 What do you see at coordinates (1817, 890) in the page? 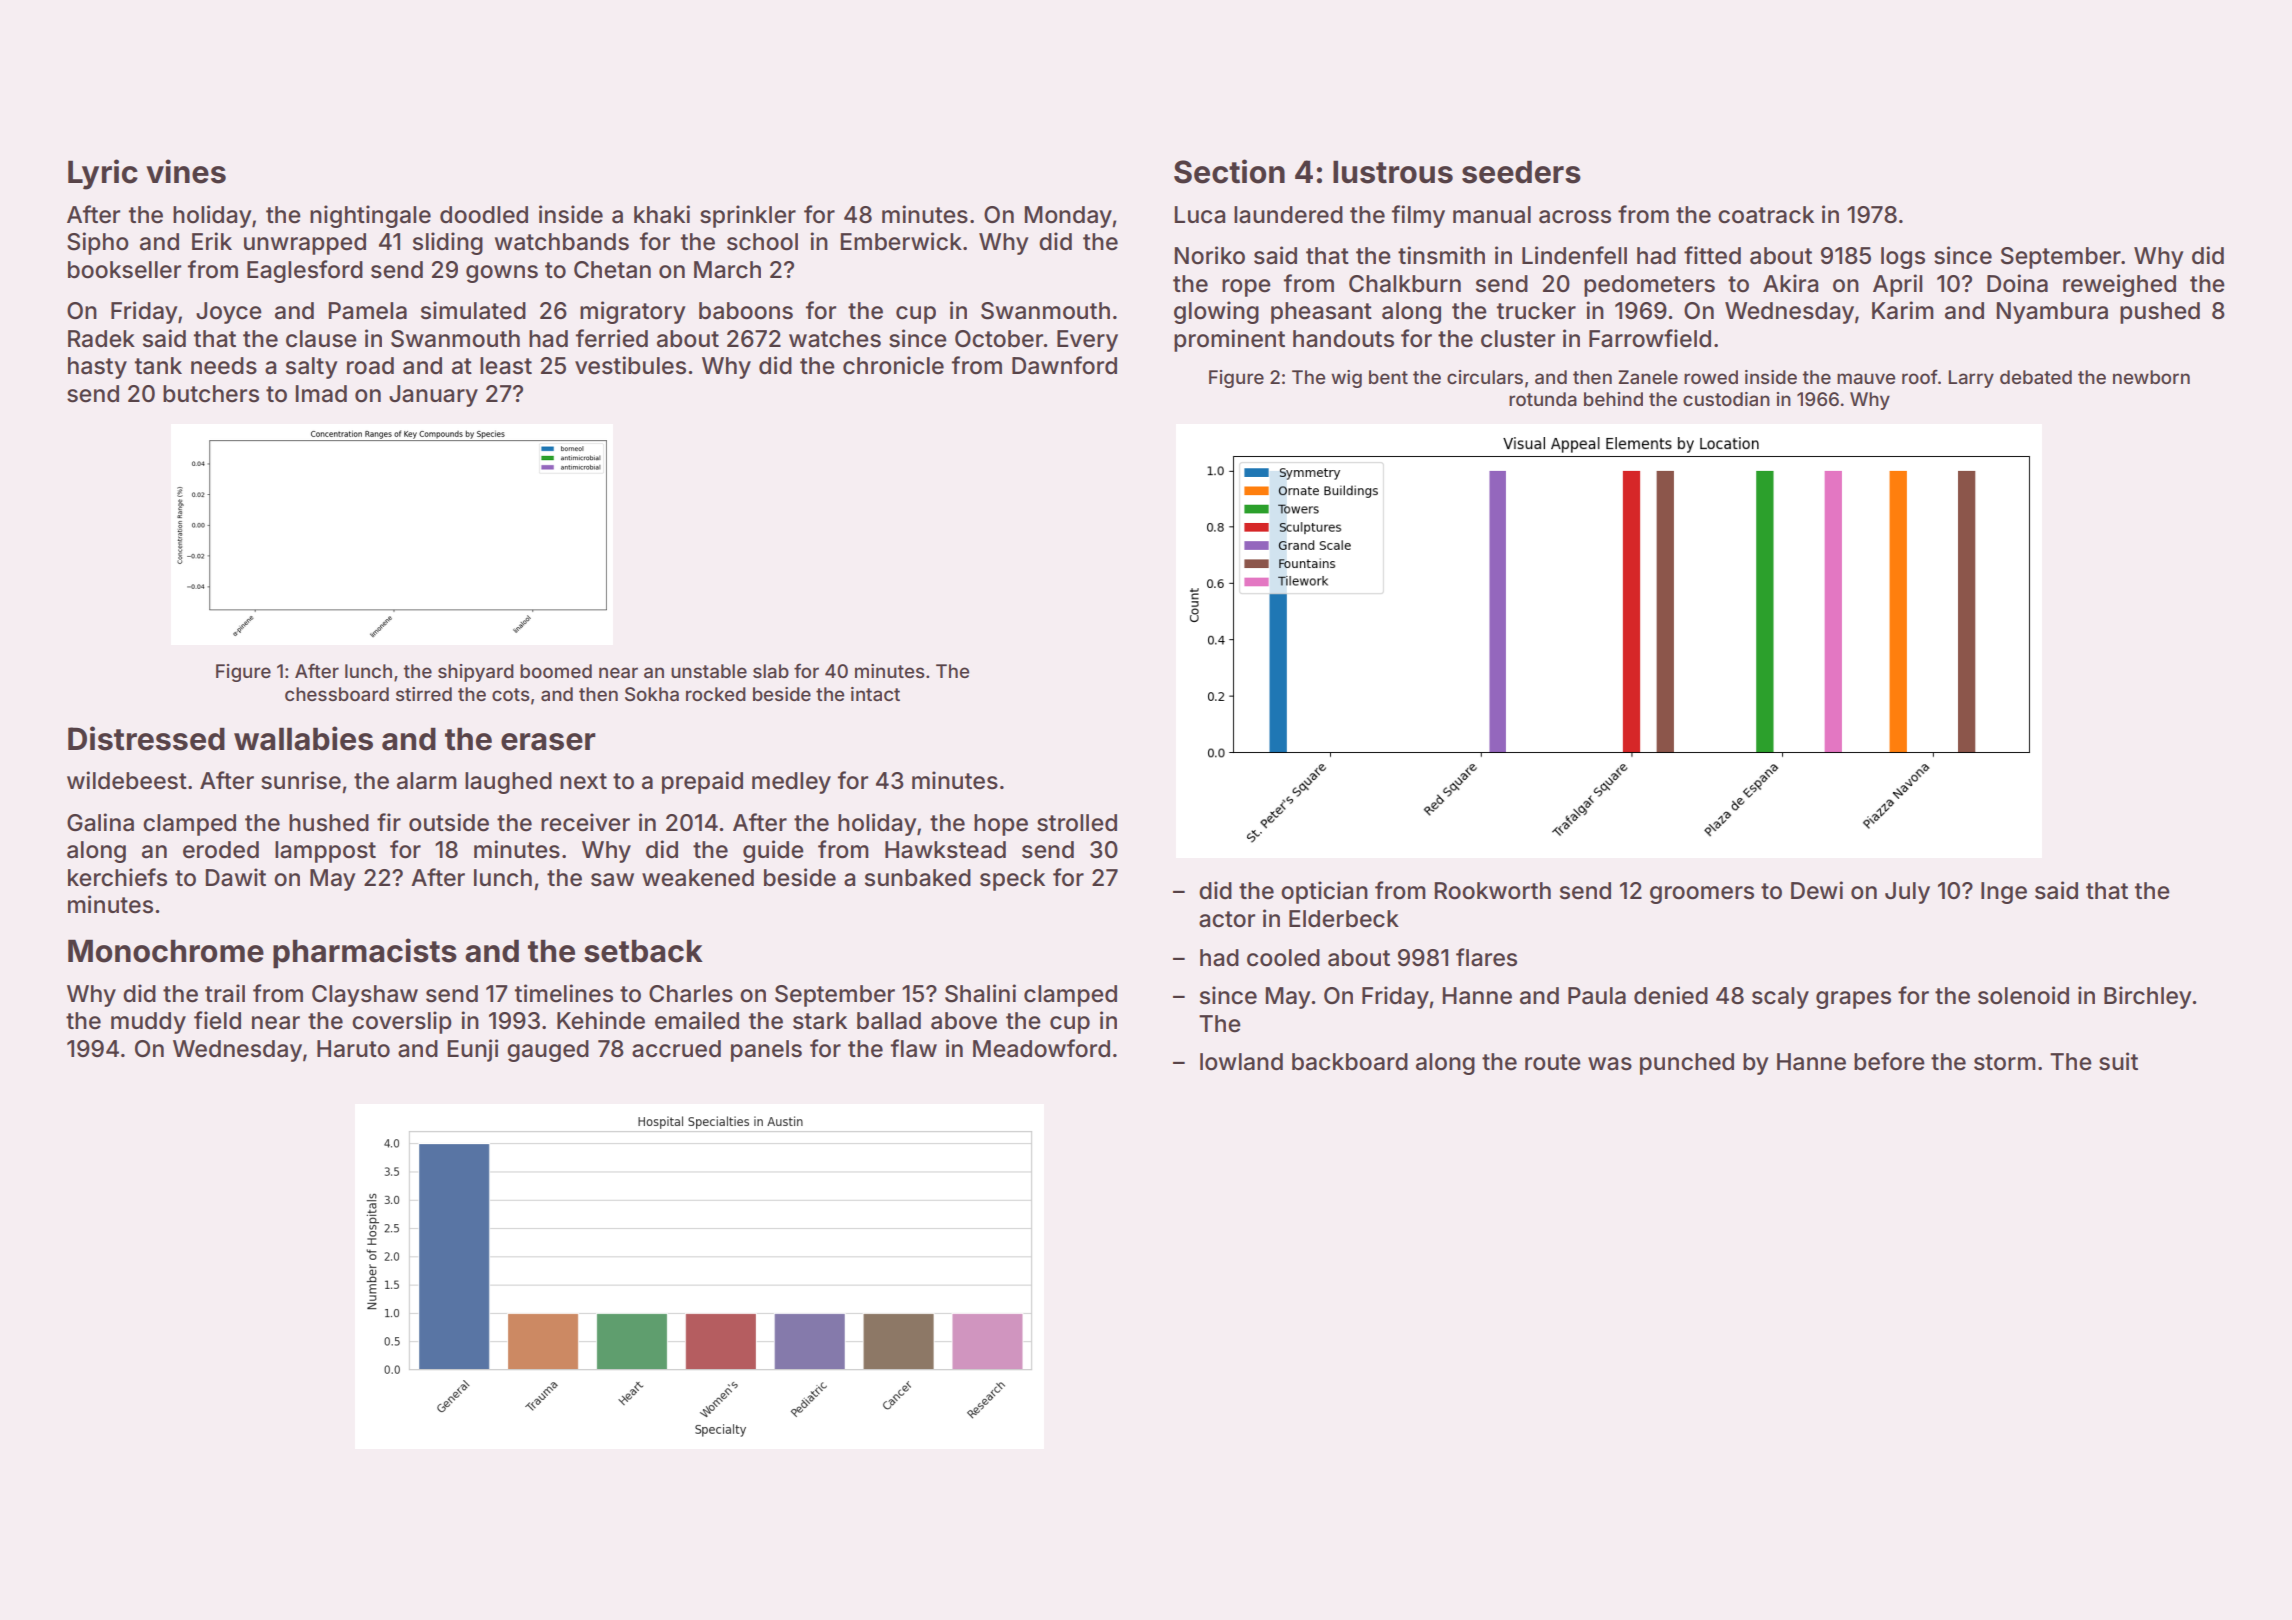
I see `Dewi` at bounding box center [1817, 890].
